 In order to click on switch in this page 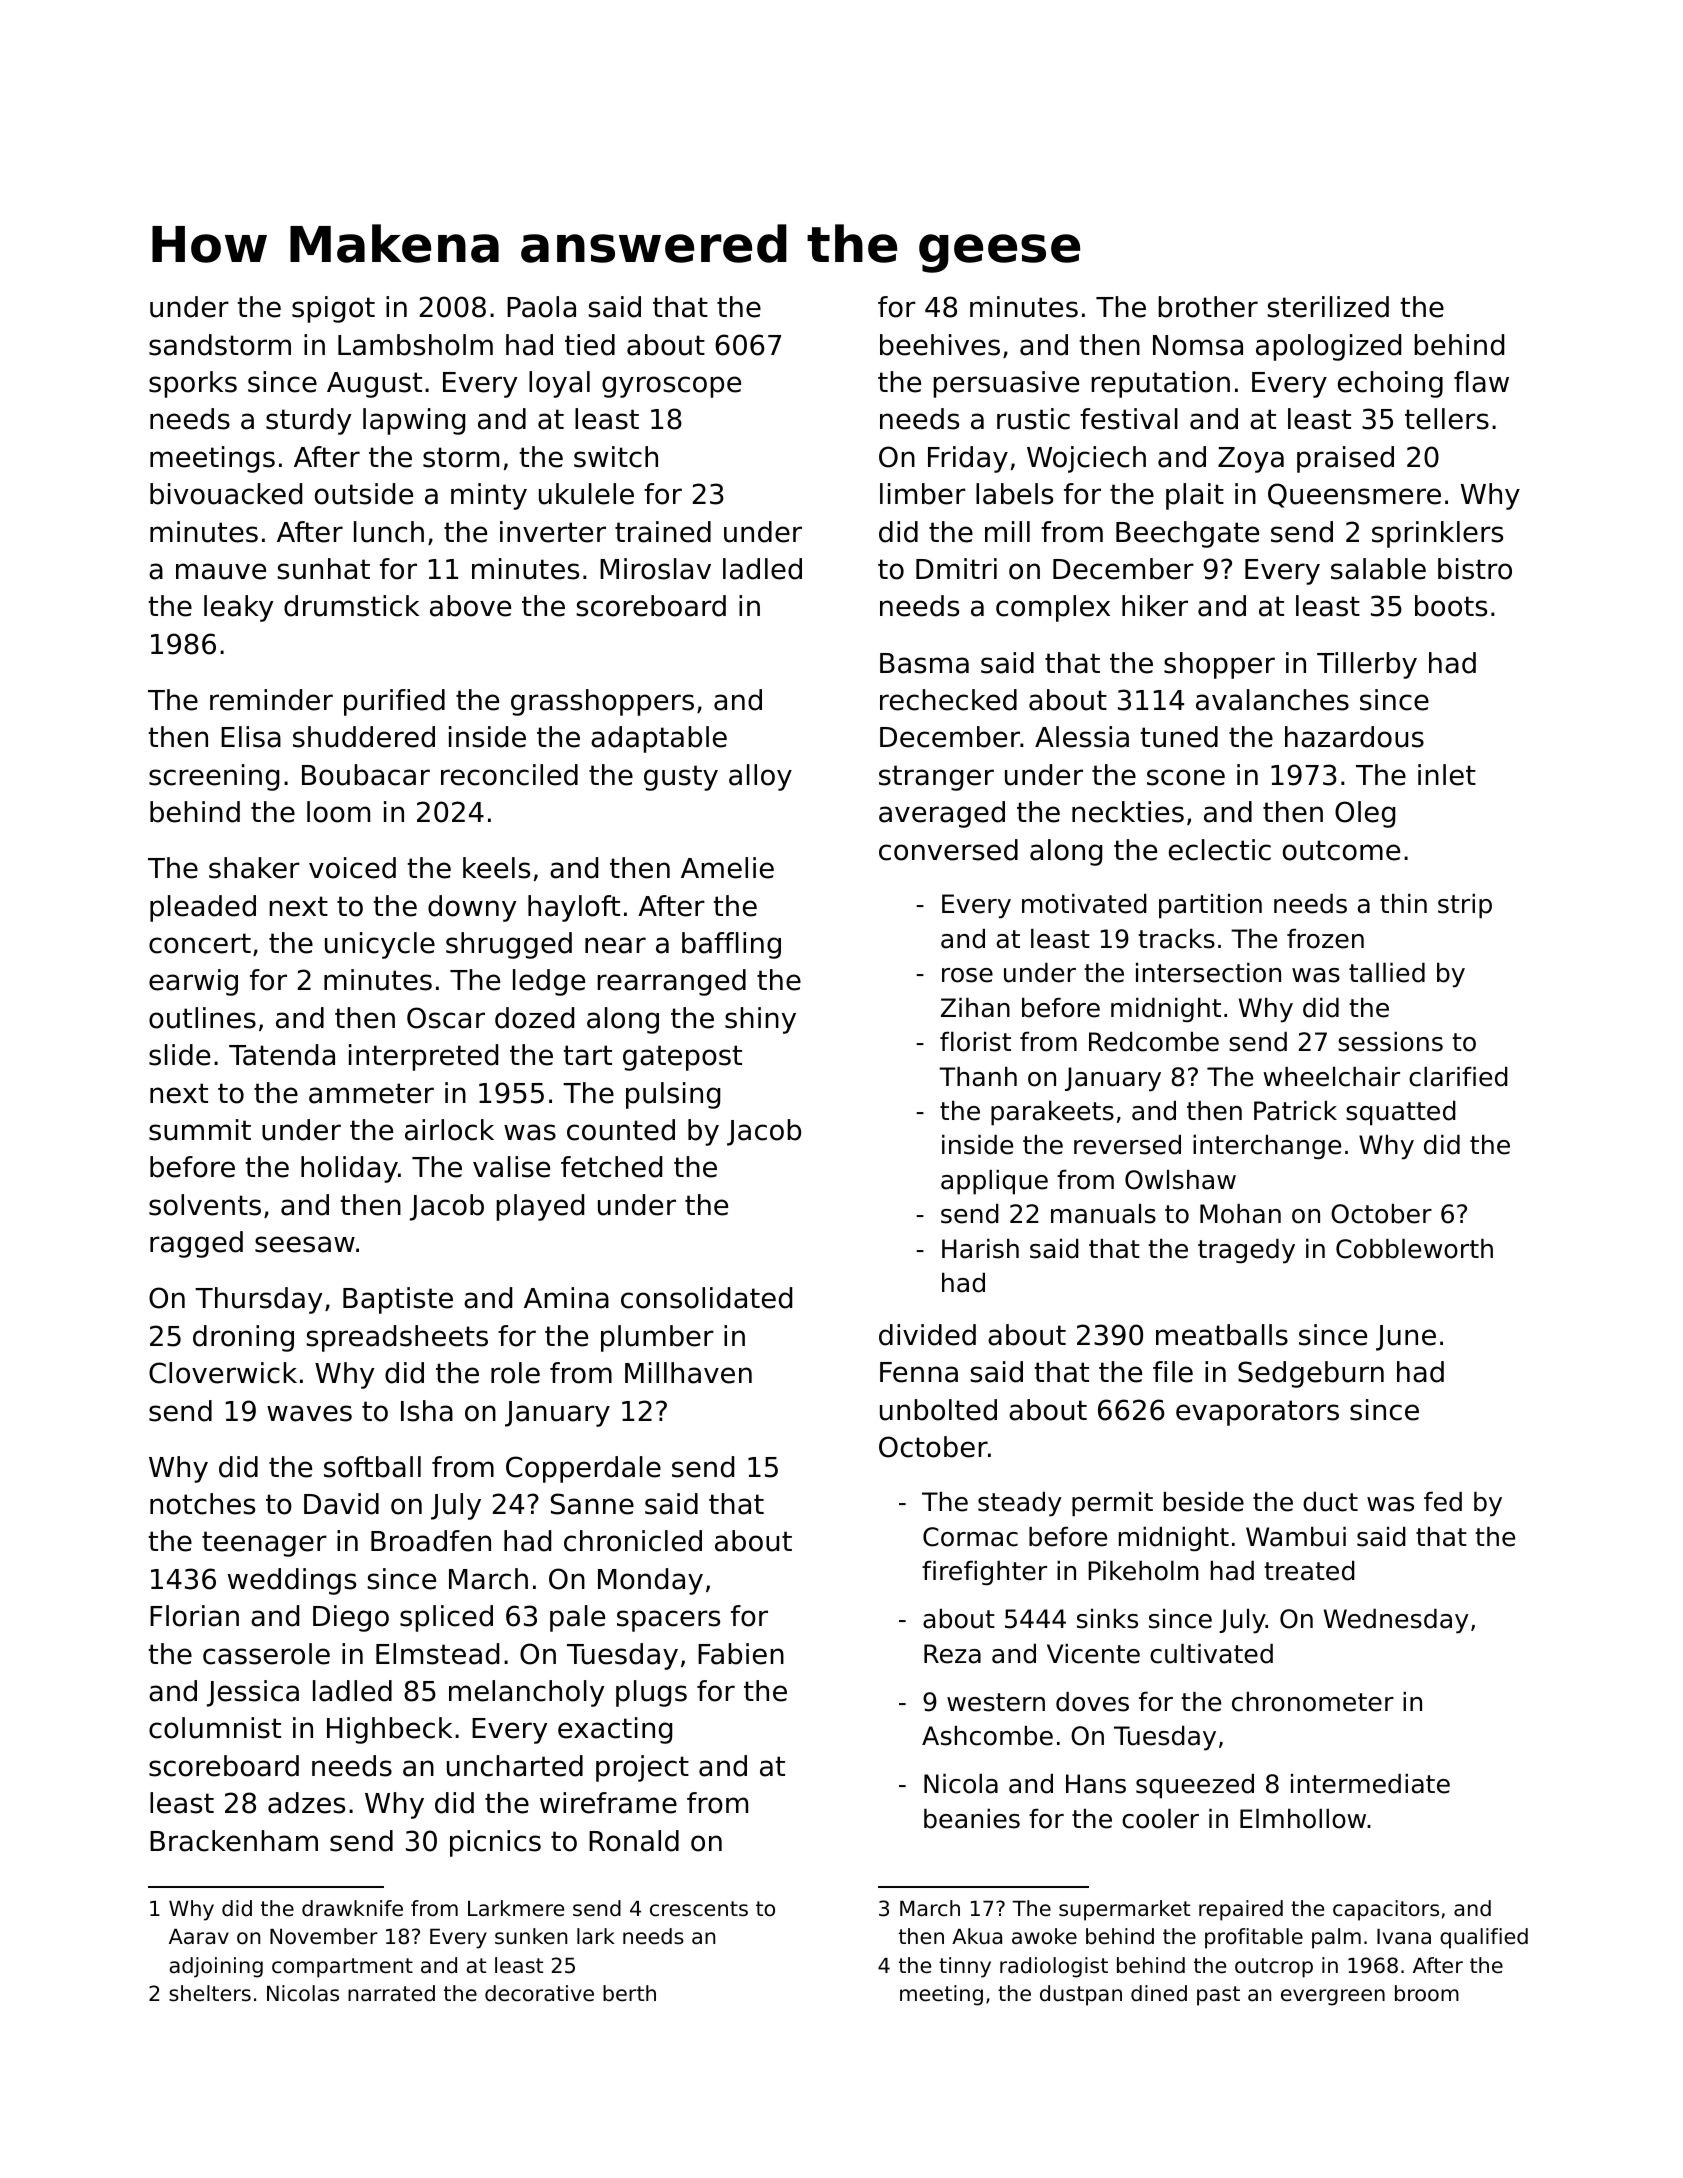, I will do `click(616, 457)`.
